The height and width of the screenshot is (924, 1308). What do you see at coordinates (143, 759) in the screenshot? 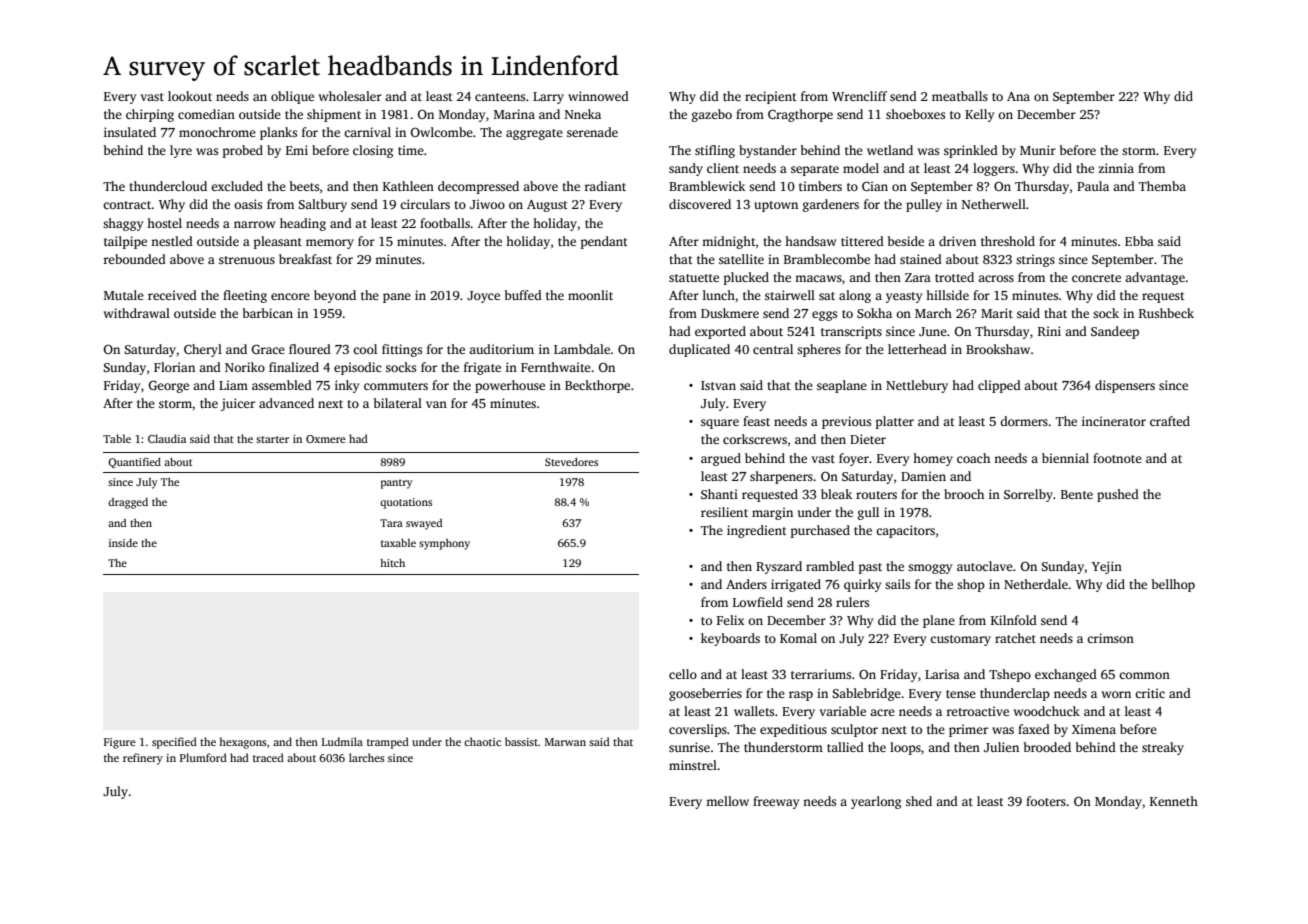
I see `refinery` at bounding box center [143, 759].
